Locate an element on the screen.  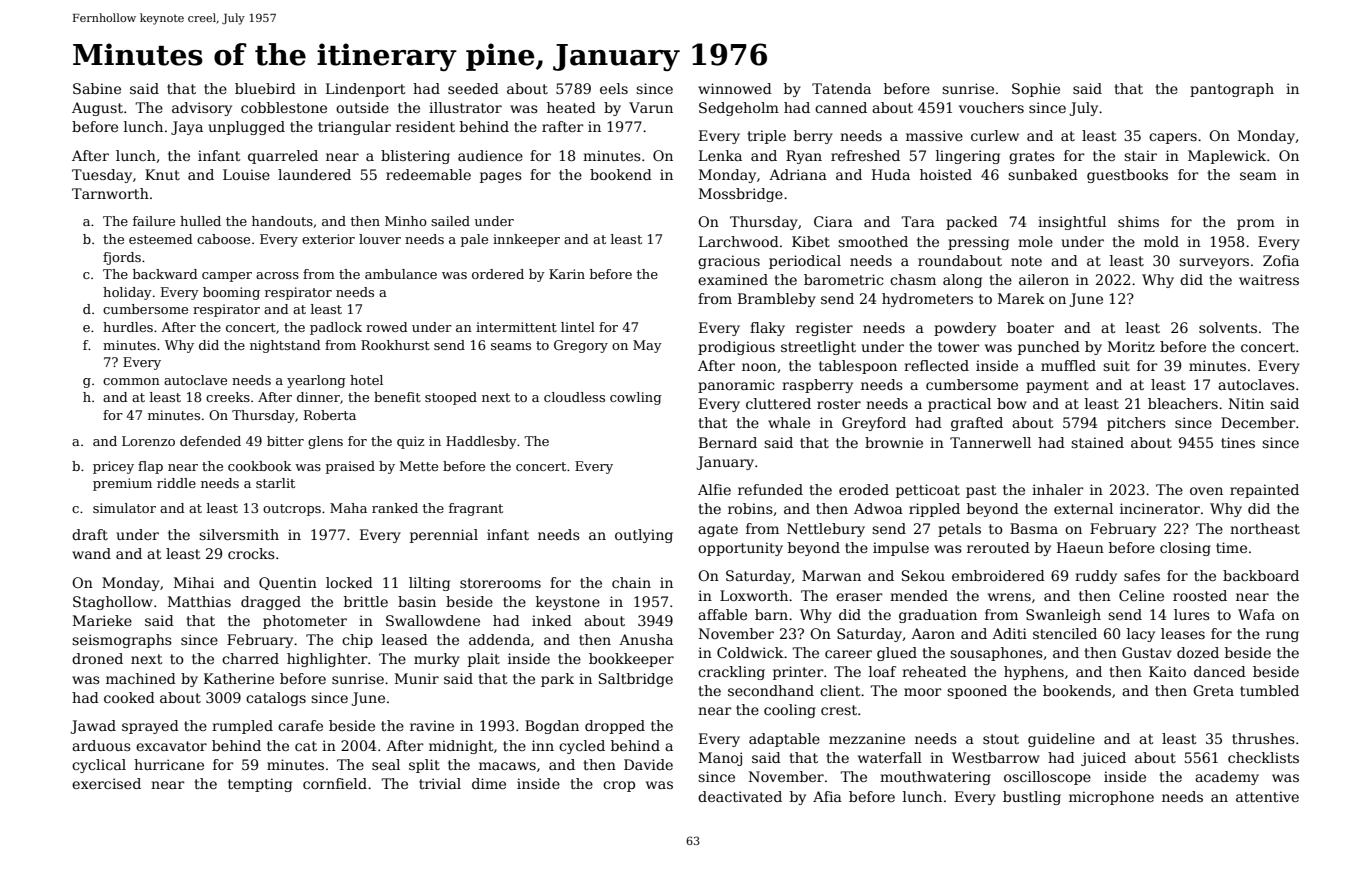
prom is located at coordinates (1256, 224).
